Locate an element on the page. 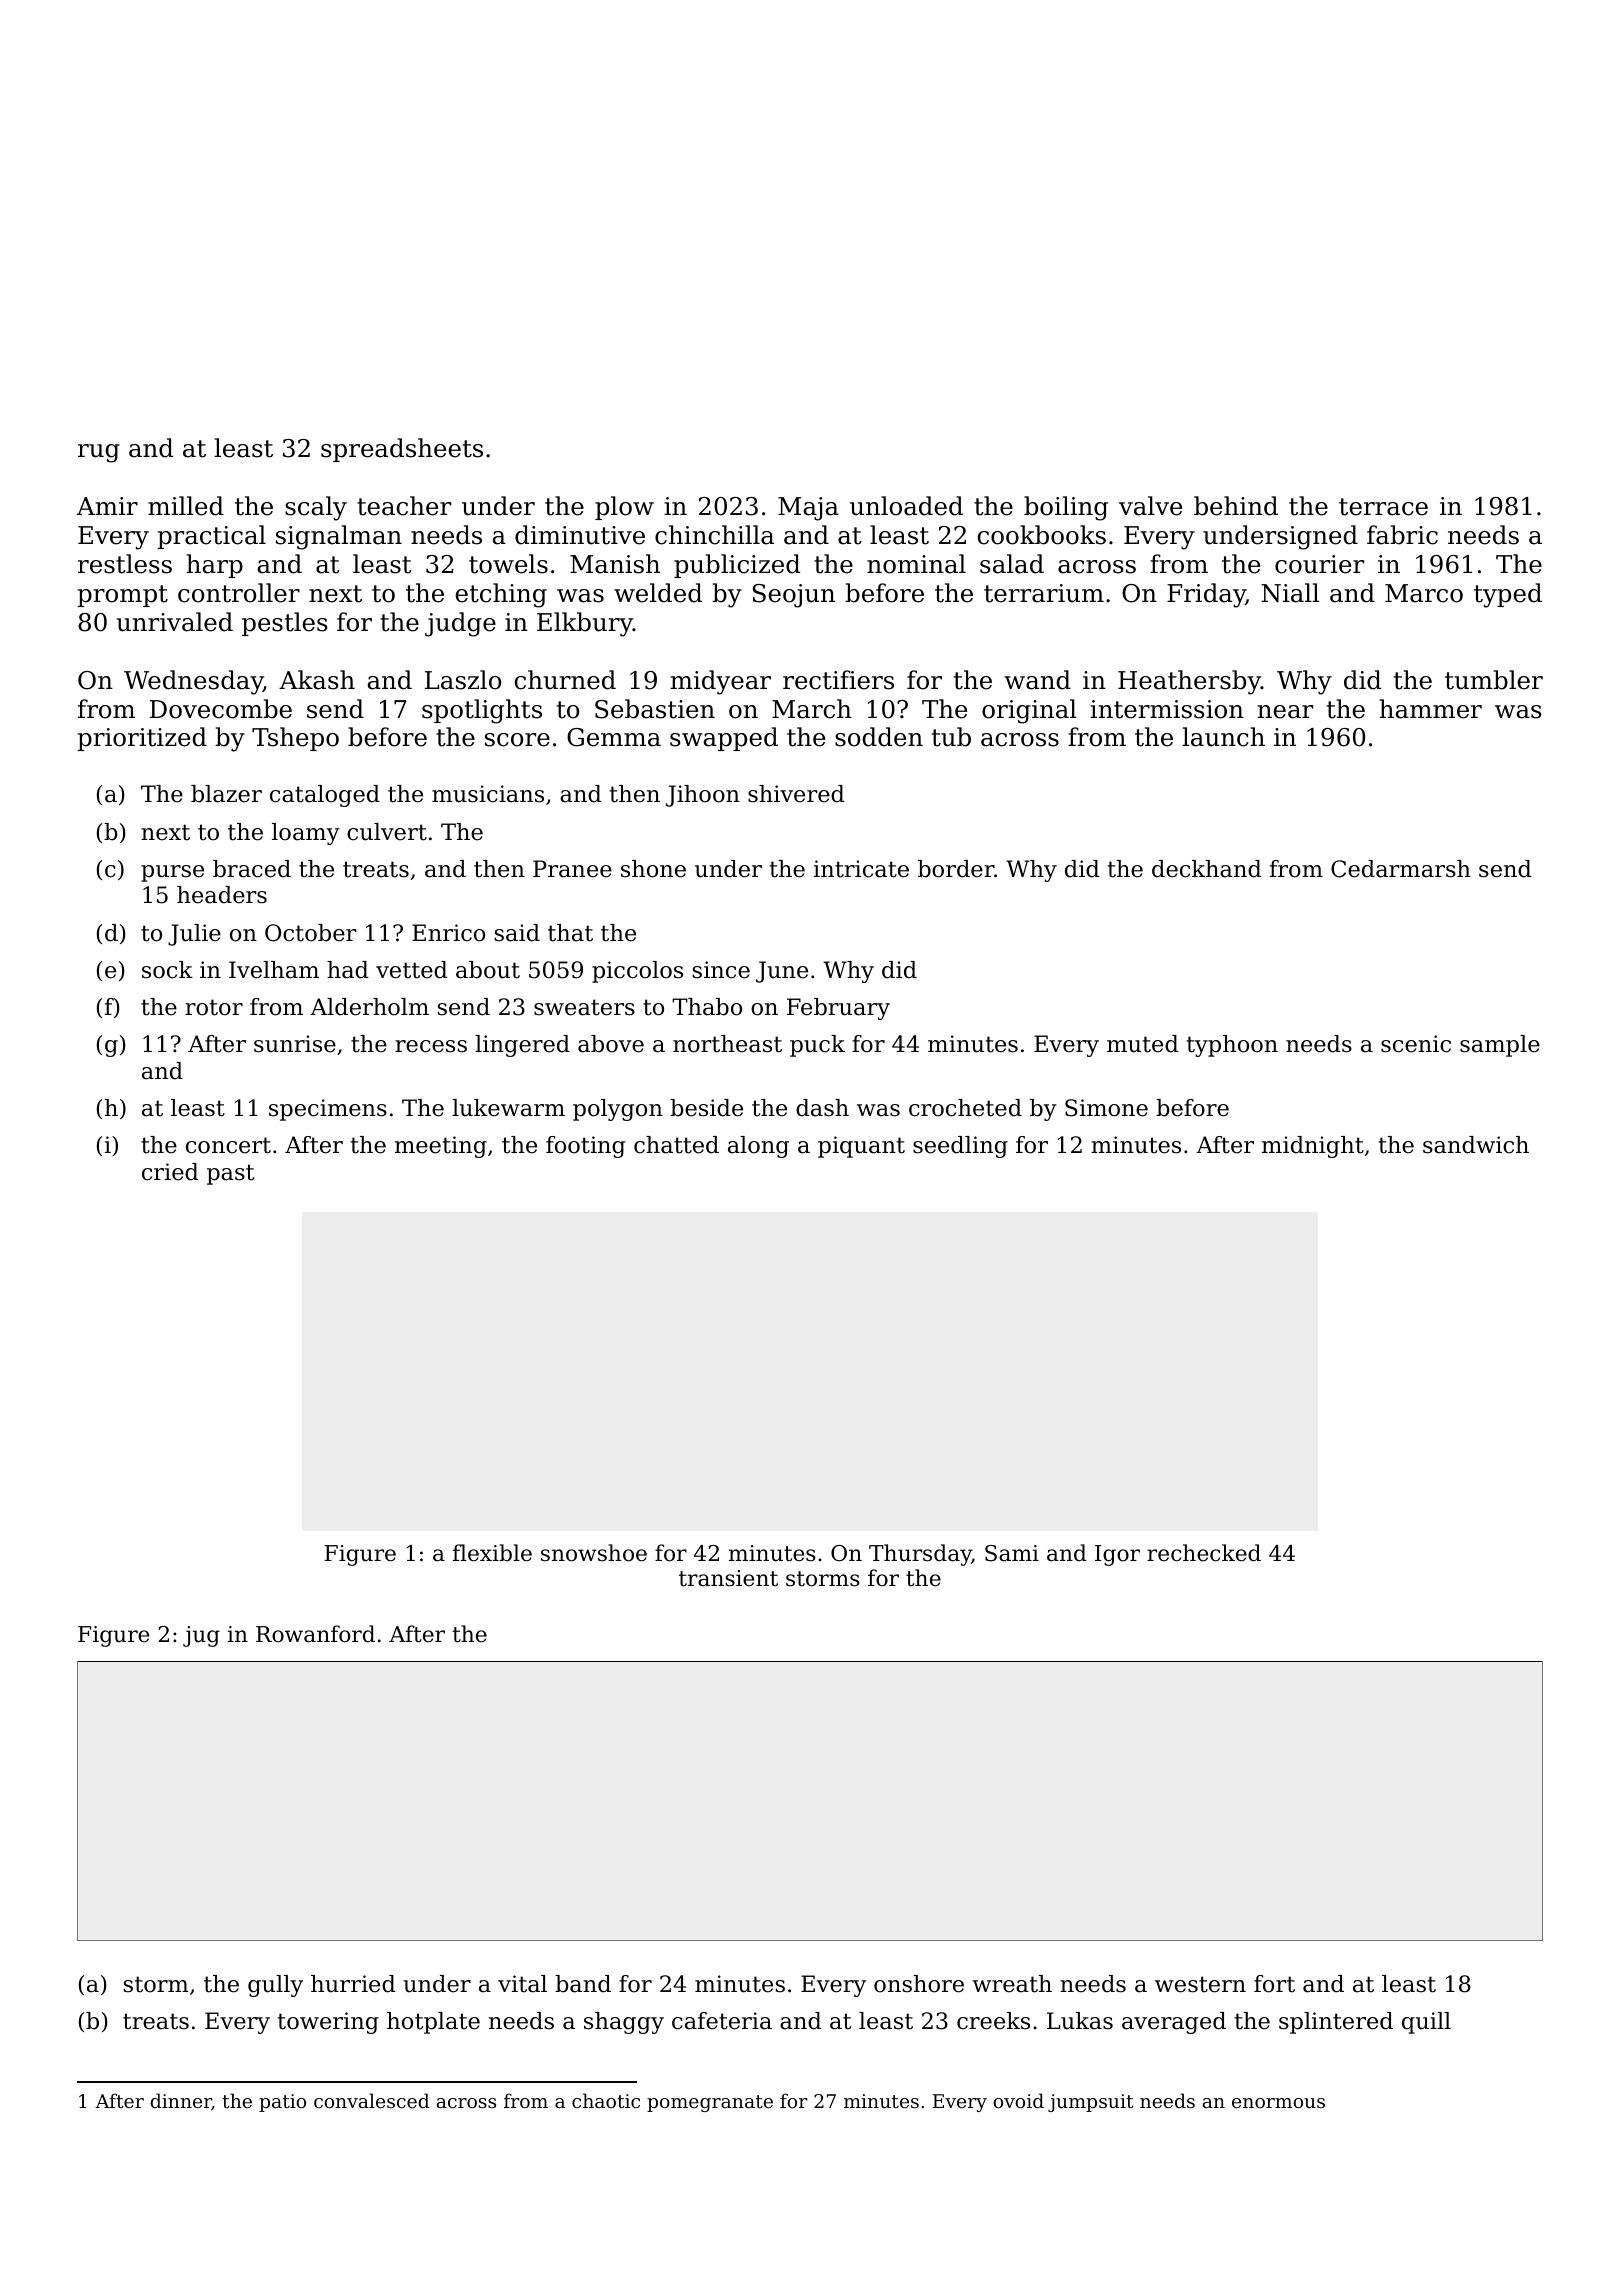 The image size is (1620, 2292). terrace is located at coordinates (1383, 507).
